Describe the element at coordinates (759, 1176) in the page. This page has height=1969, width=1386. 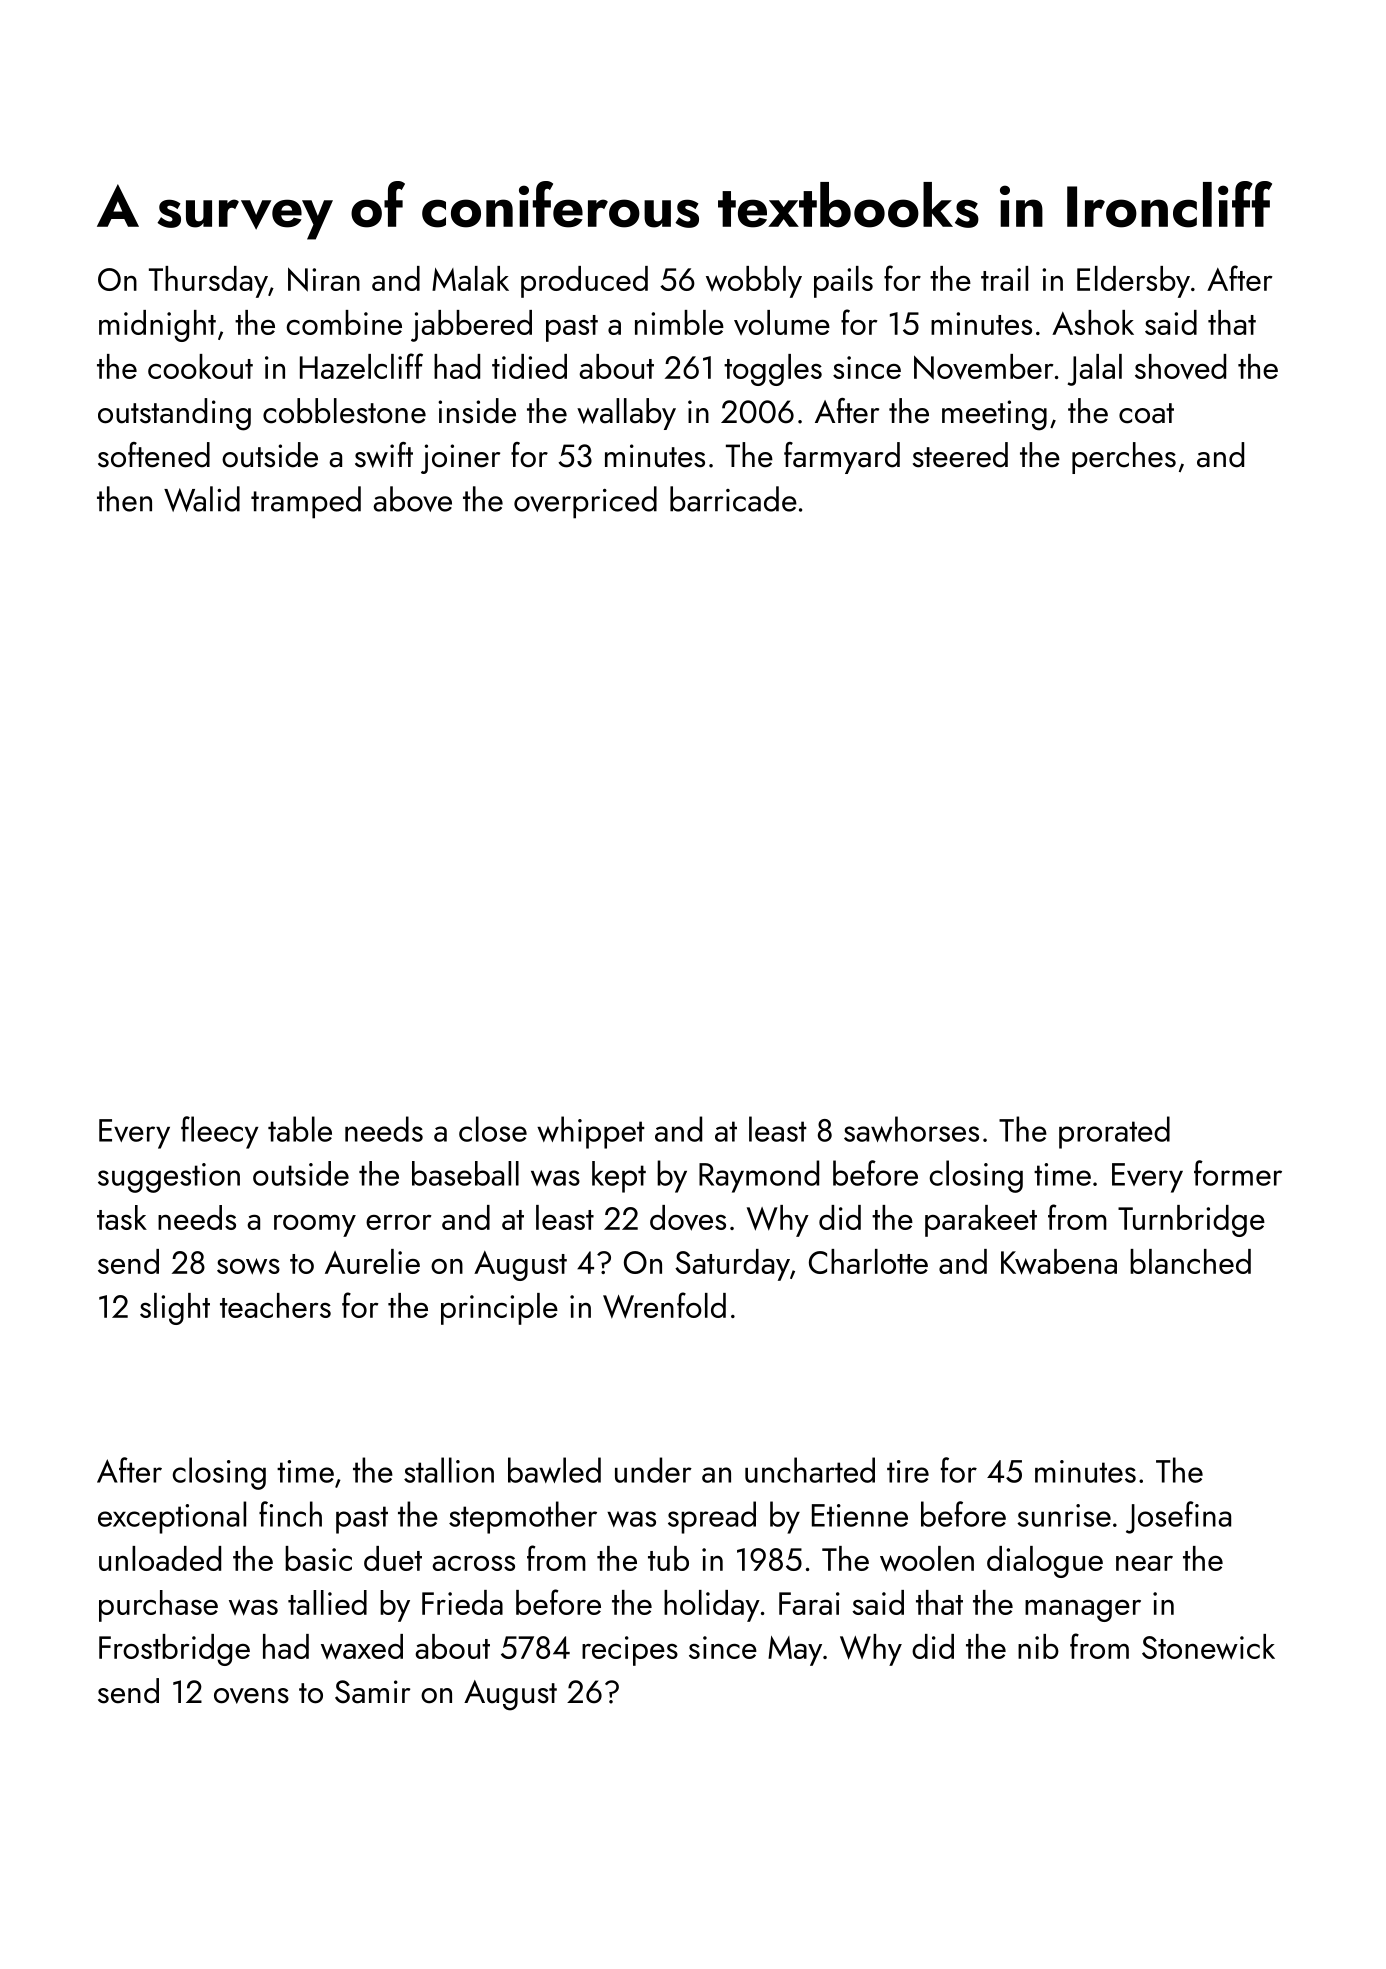
I see `Raymond` at that location.
